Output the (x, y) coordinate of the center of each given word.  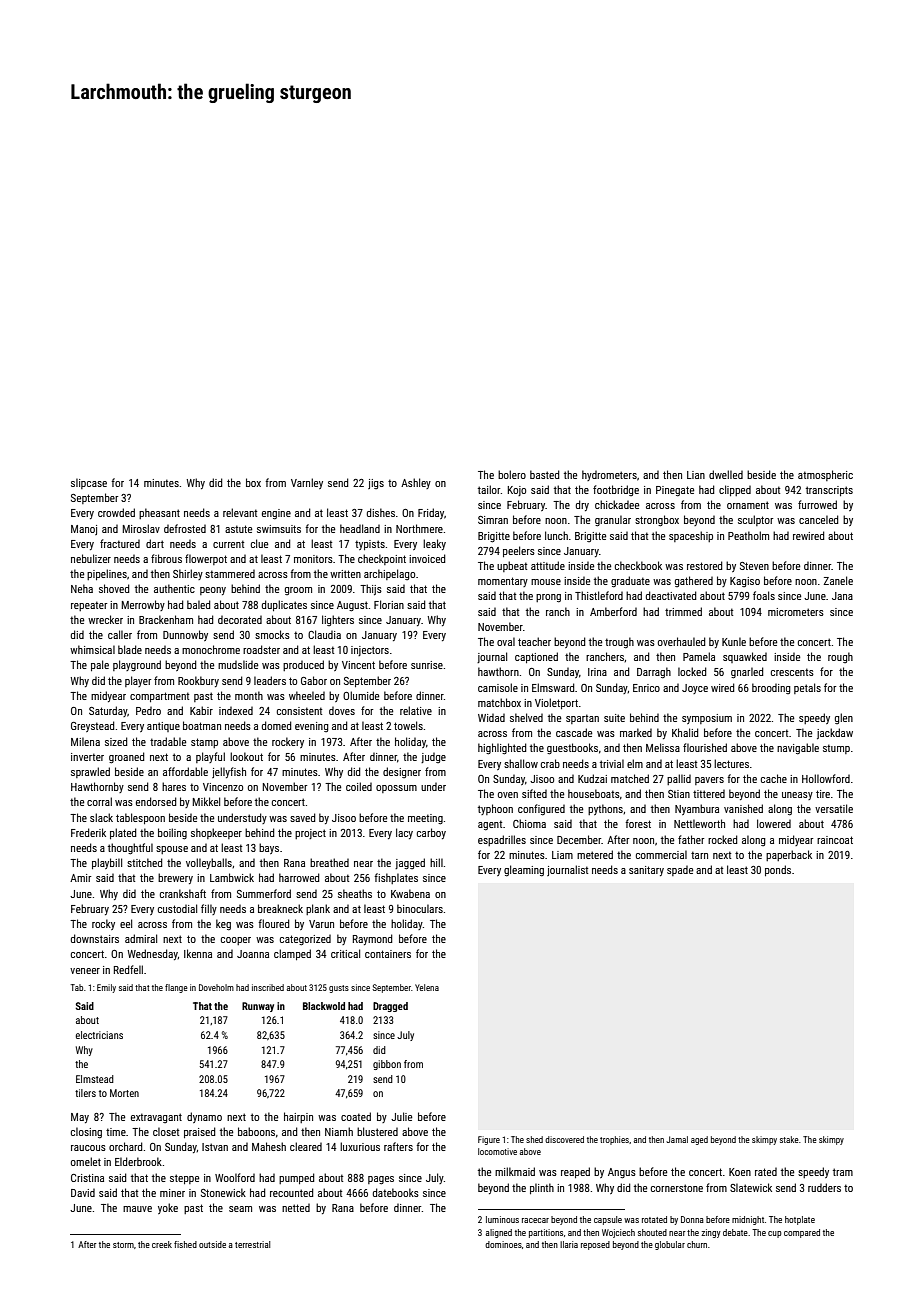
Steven (754, 566)
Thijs (371, 589)
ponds (778, 870)
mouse (546, 582)
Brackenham (166, 619)
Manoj (84, 530)
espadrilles (502, 840)
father (691, 839)
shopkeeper (216, 833)
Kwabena (410, 893)
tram (843, 1172)
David (83, 1193)
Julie (401, 1116)
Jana (842, 596)
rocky (103, 924)
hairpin (298, 1117)
